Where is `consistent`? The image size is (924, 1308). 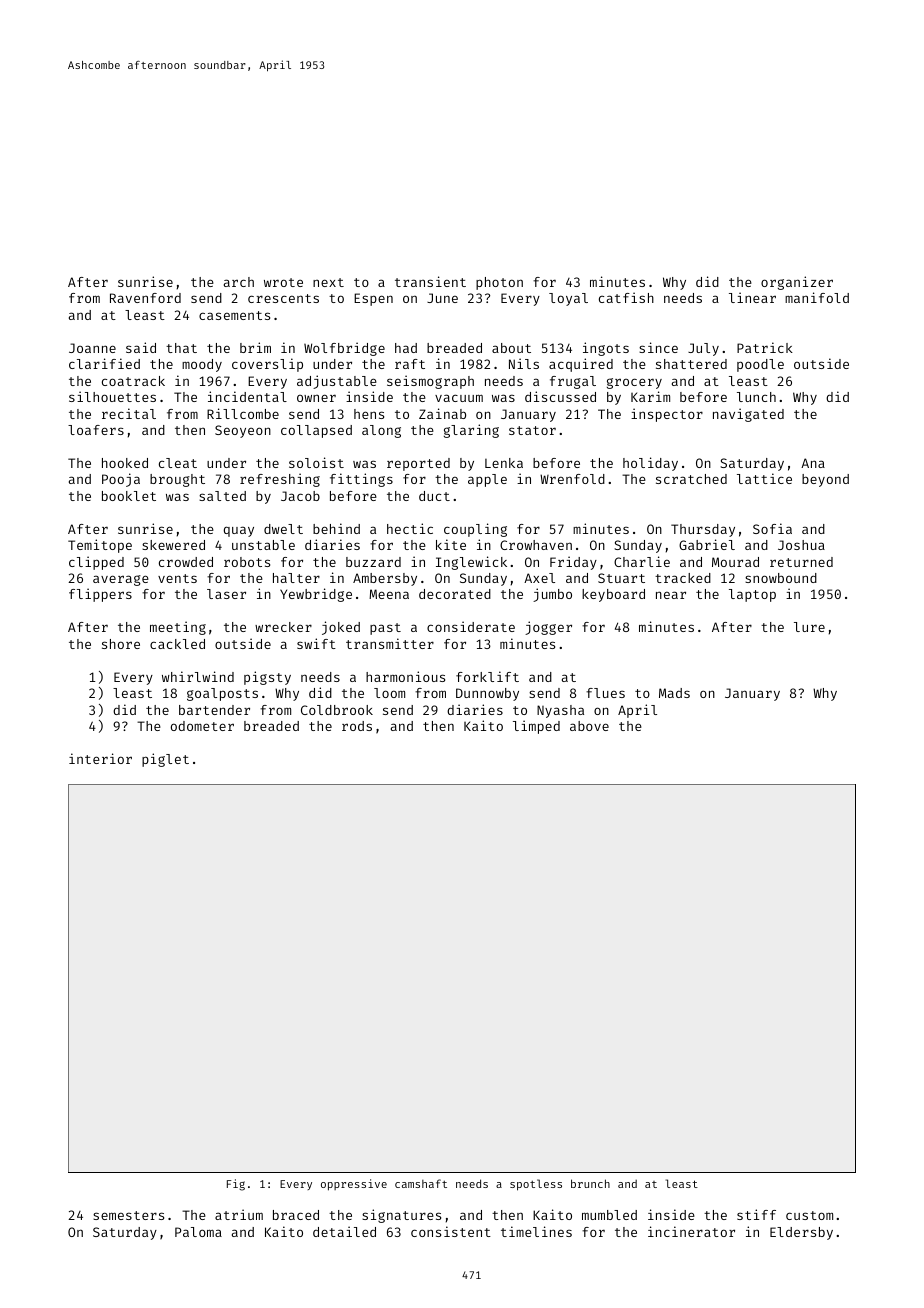 consistent is located at coordinates (451, 1231).
